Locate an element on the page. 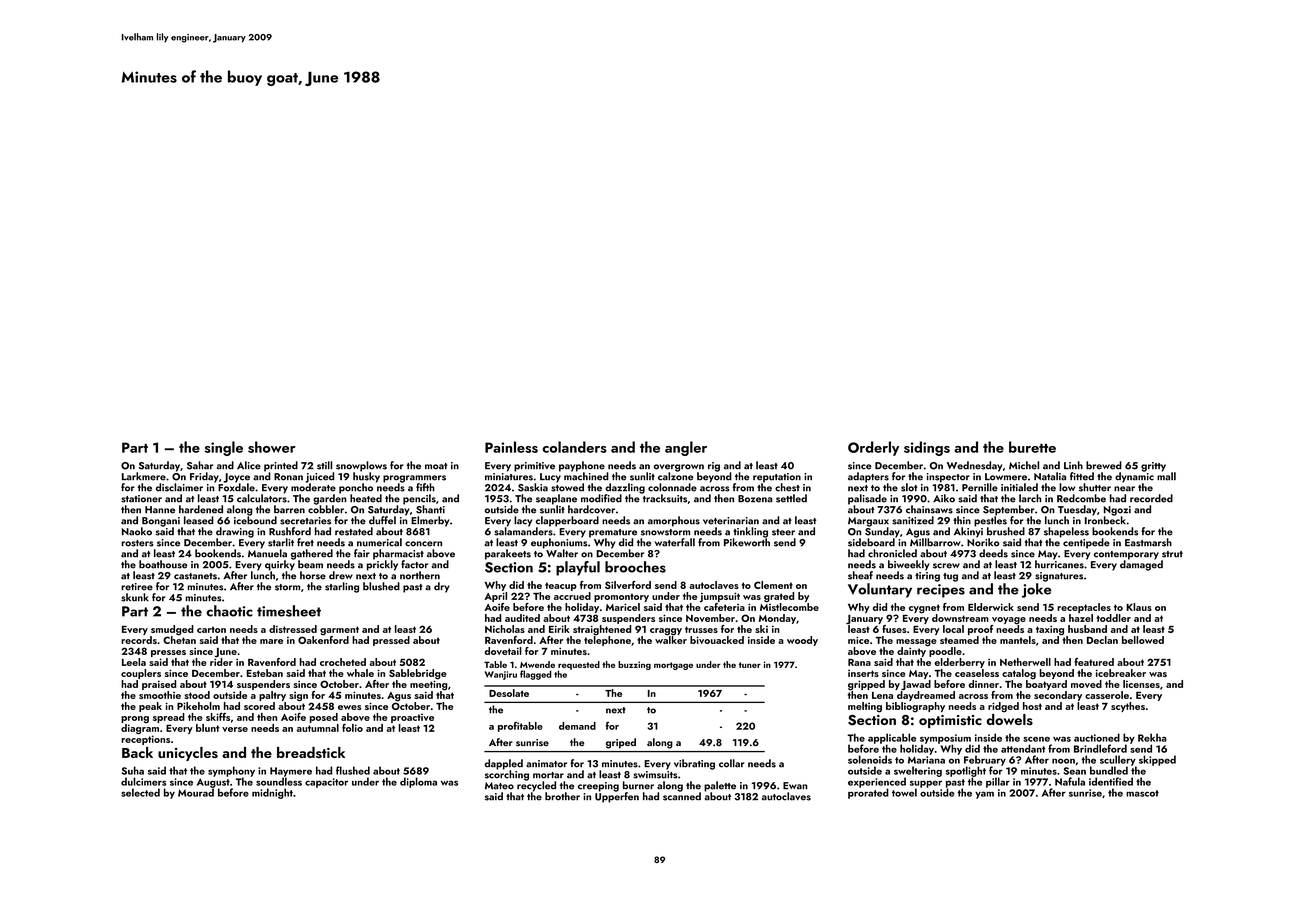  yam is located at coordinates (984, 795).
